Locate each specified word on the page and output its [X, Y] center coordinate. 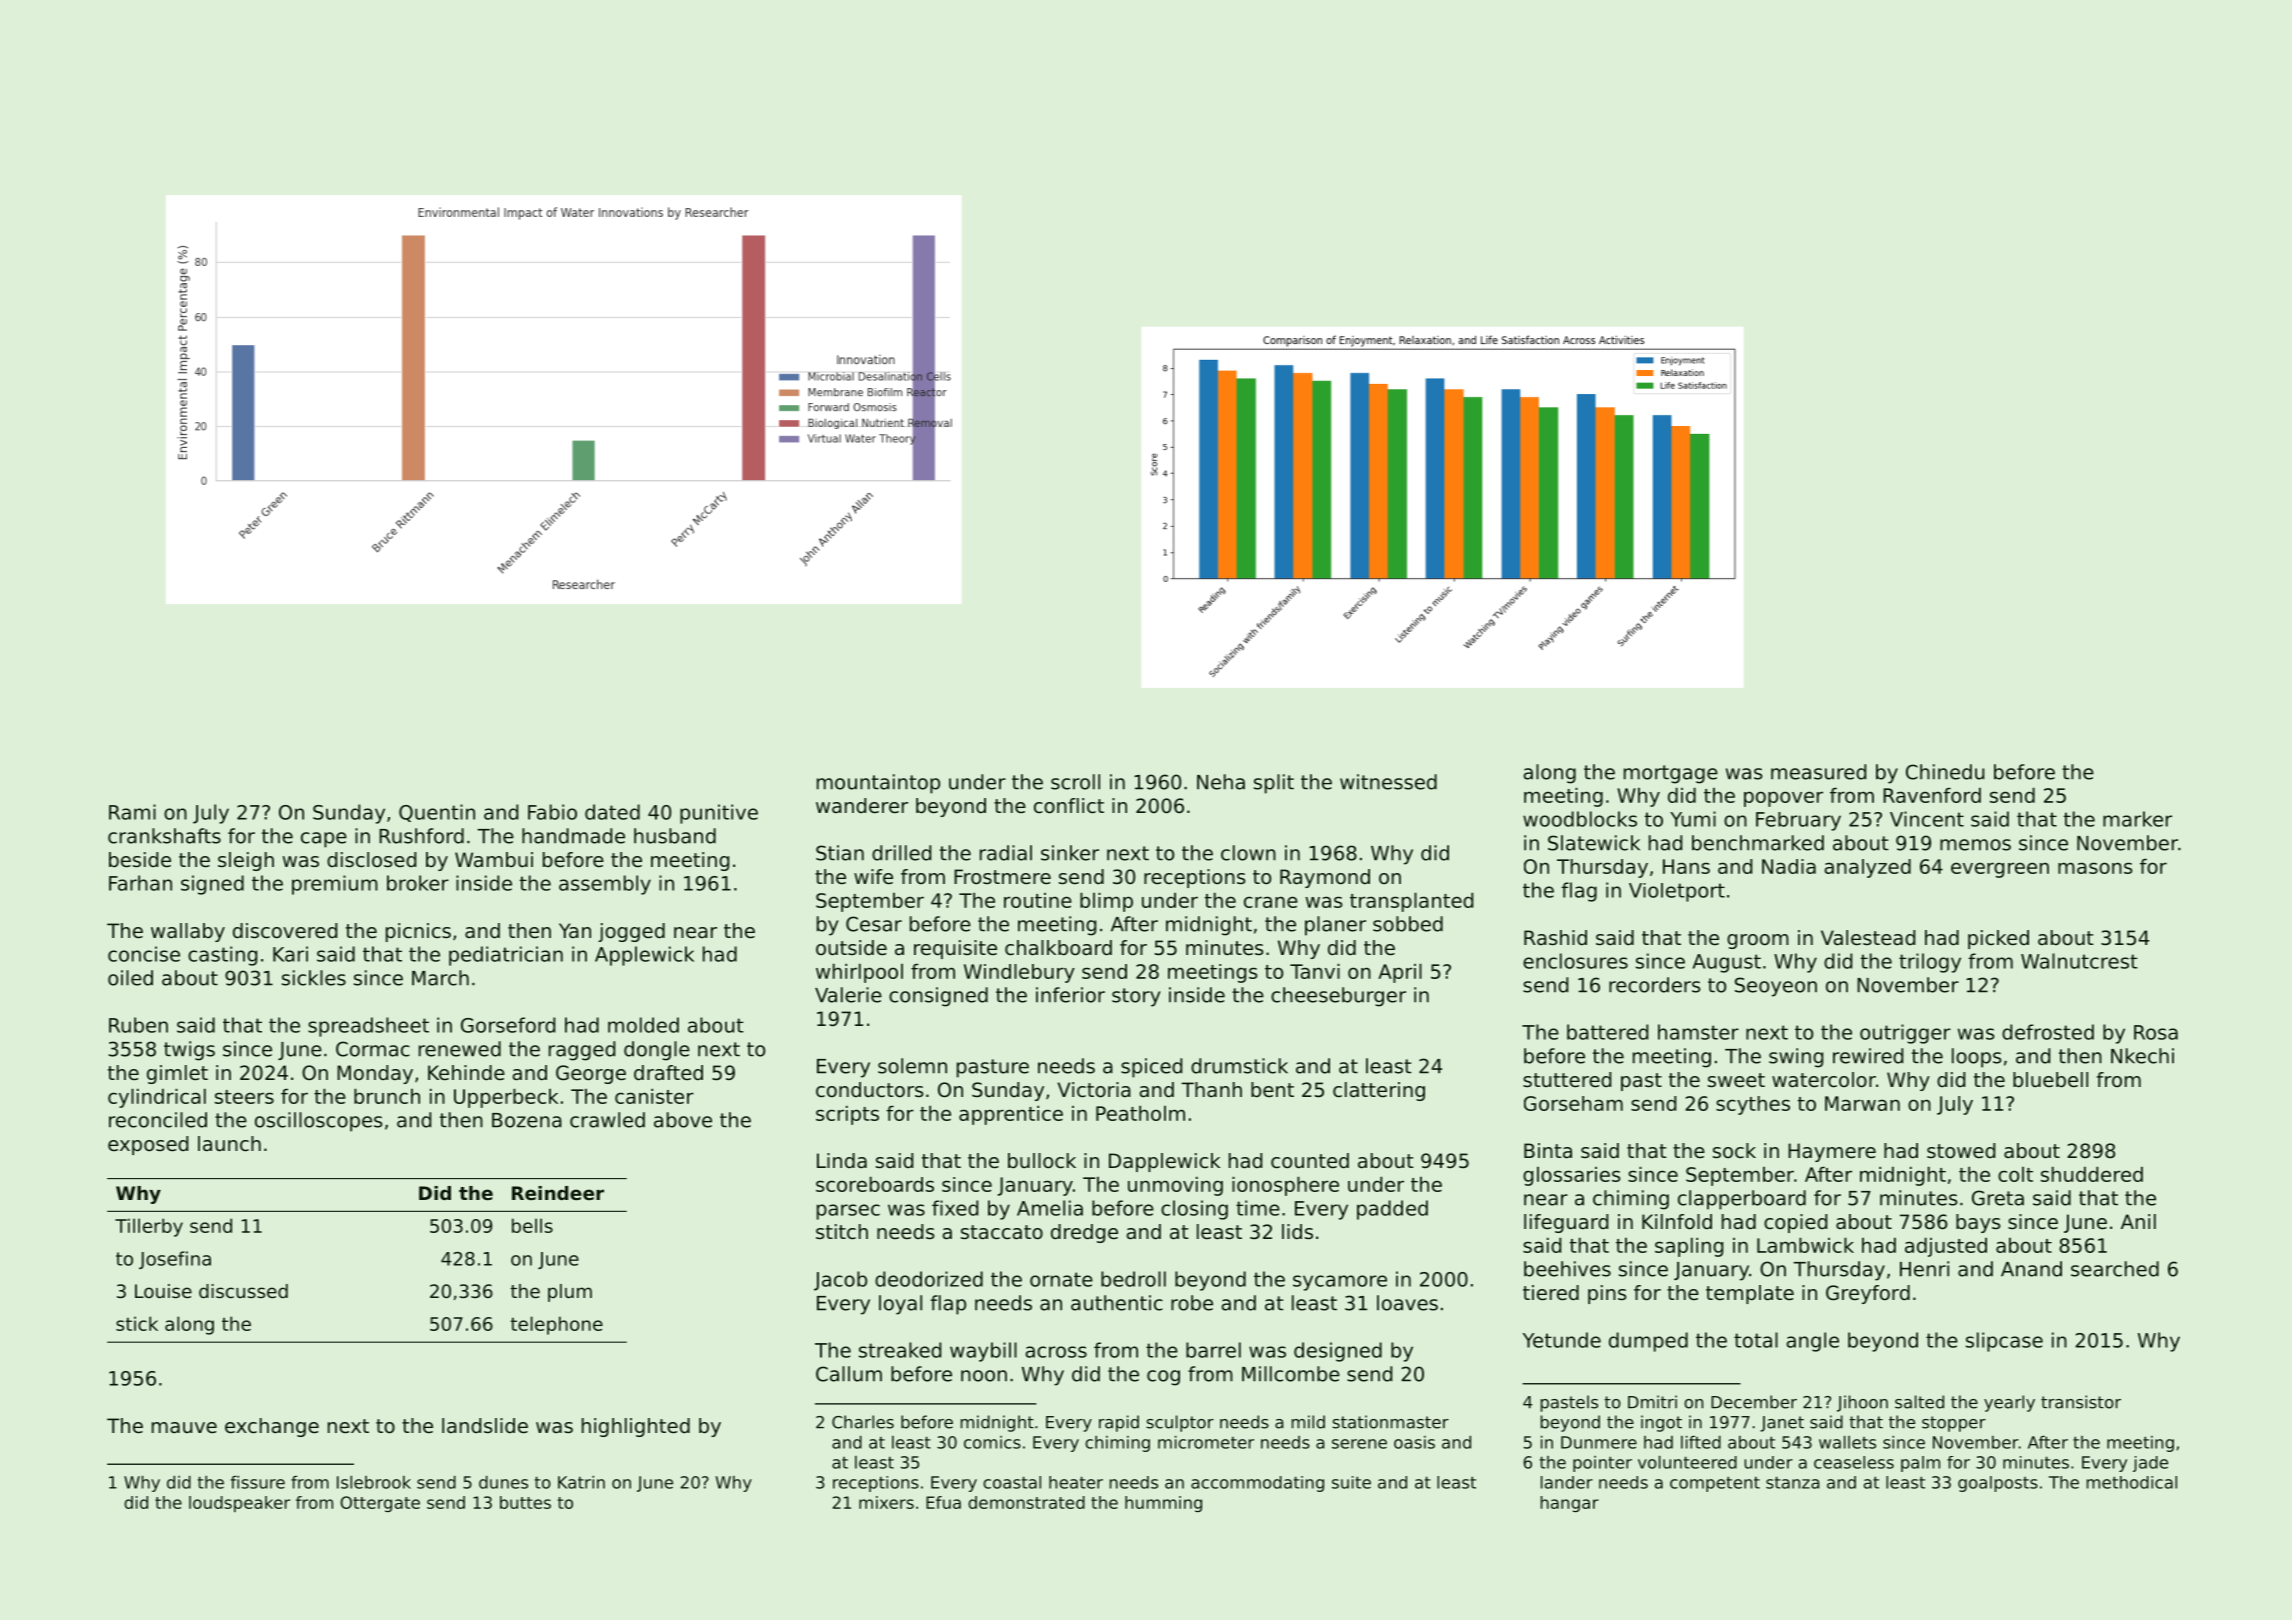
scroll [1075, 782]
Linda [842, 1160]
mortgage [1671, 774]
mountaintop [878, 784]
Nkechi [2142, 1056]
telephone [557, 1325]
